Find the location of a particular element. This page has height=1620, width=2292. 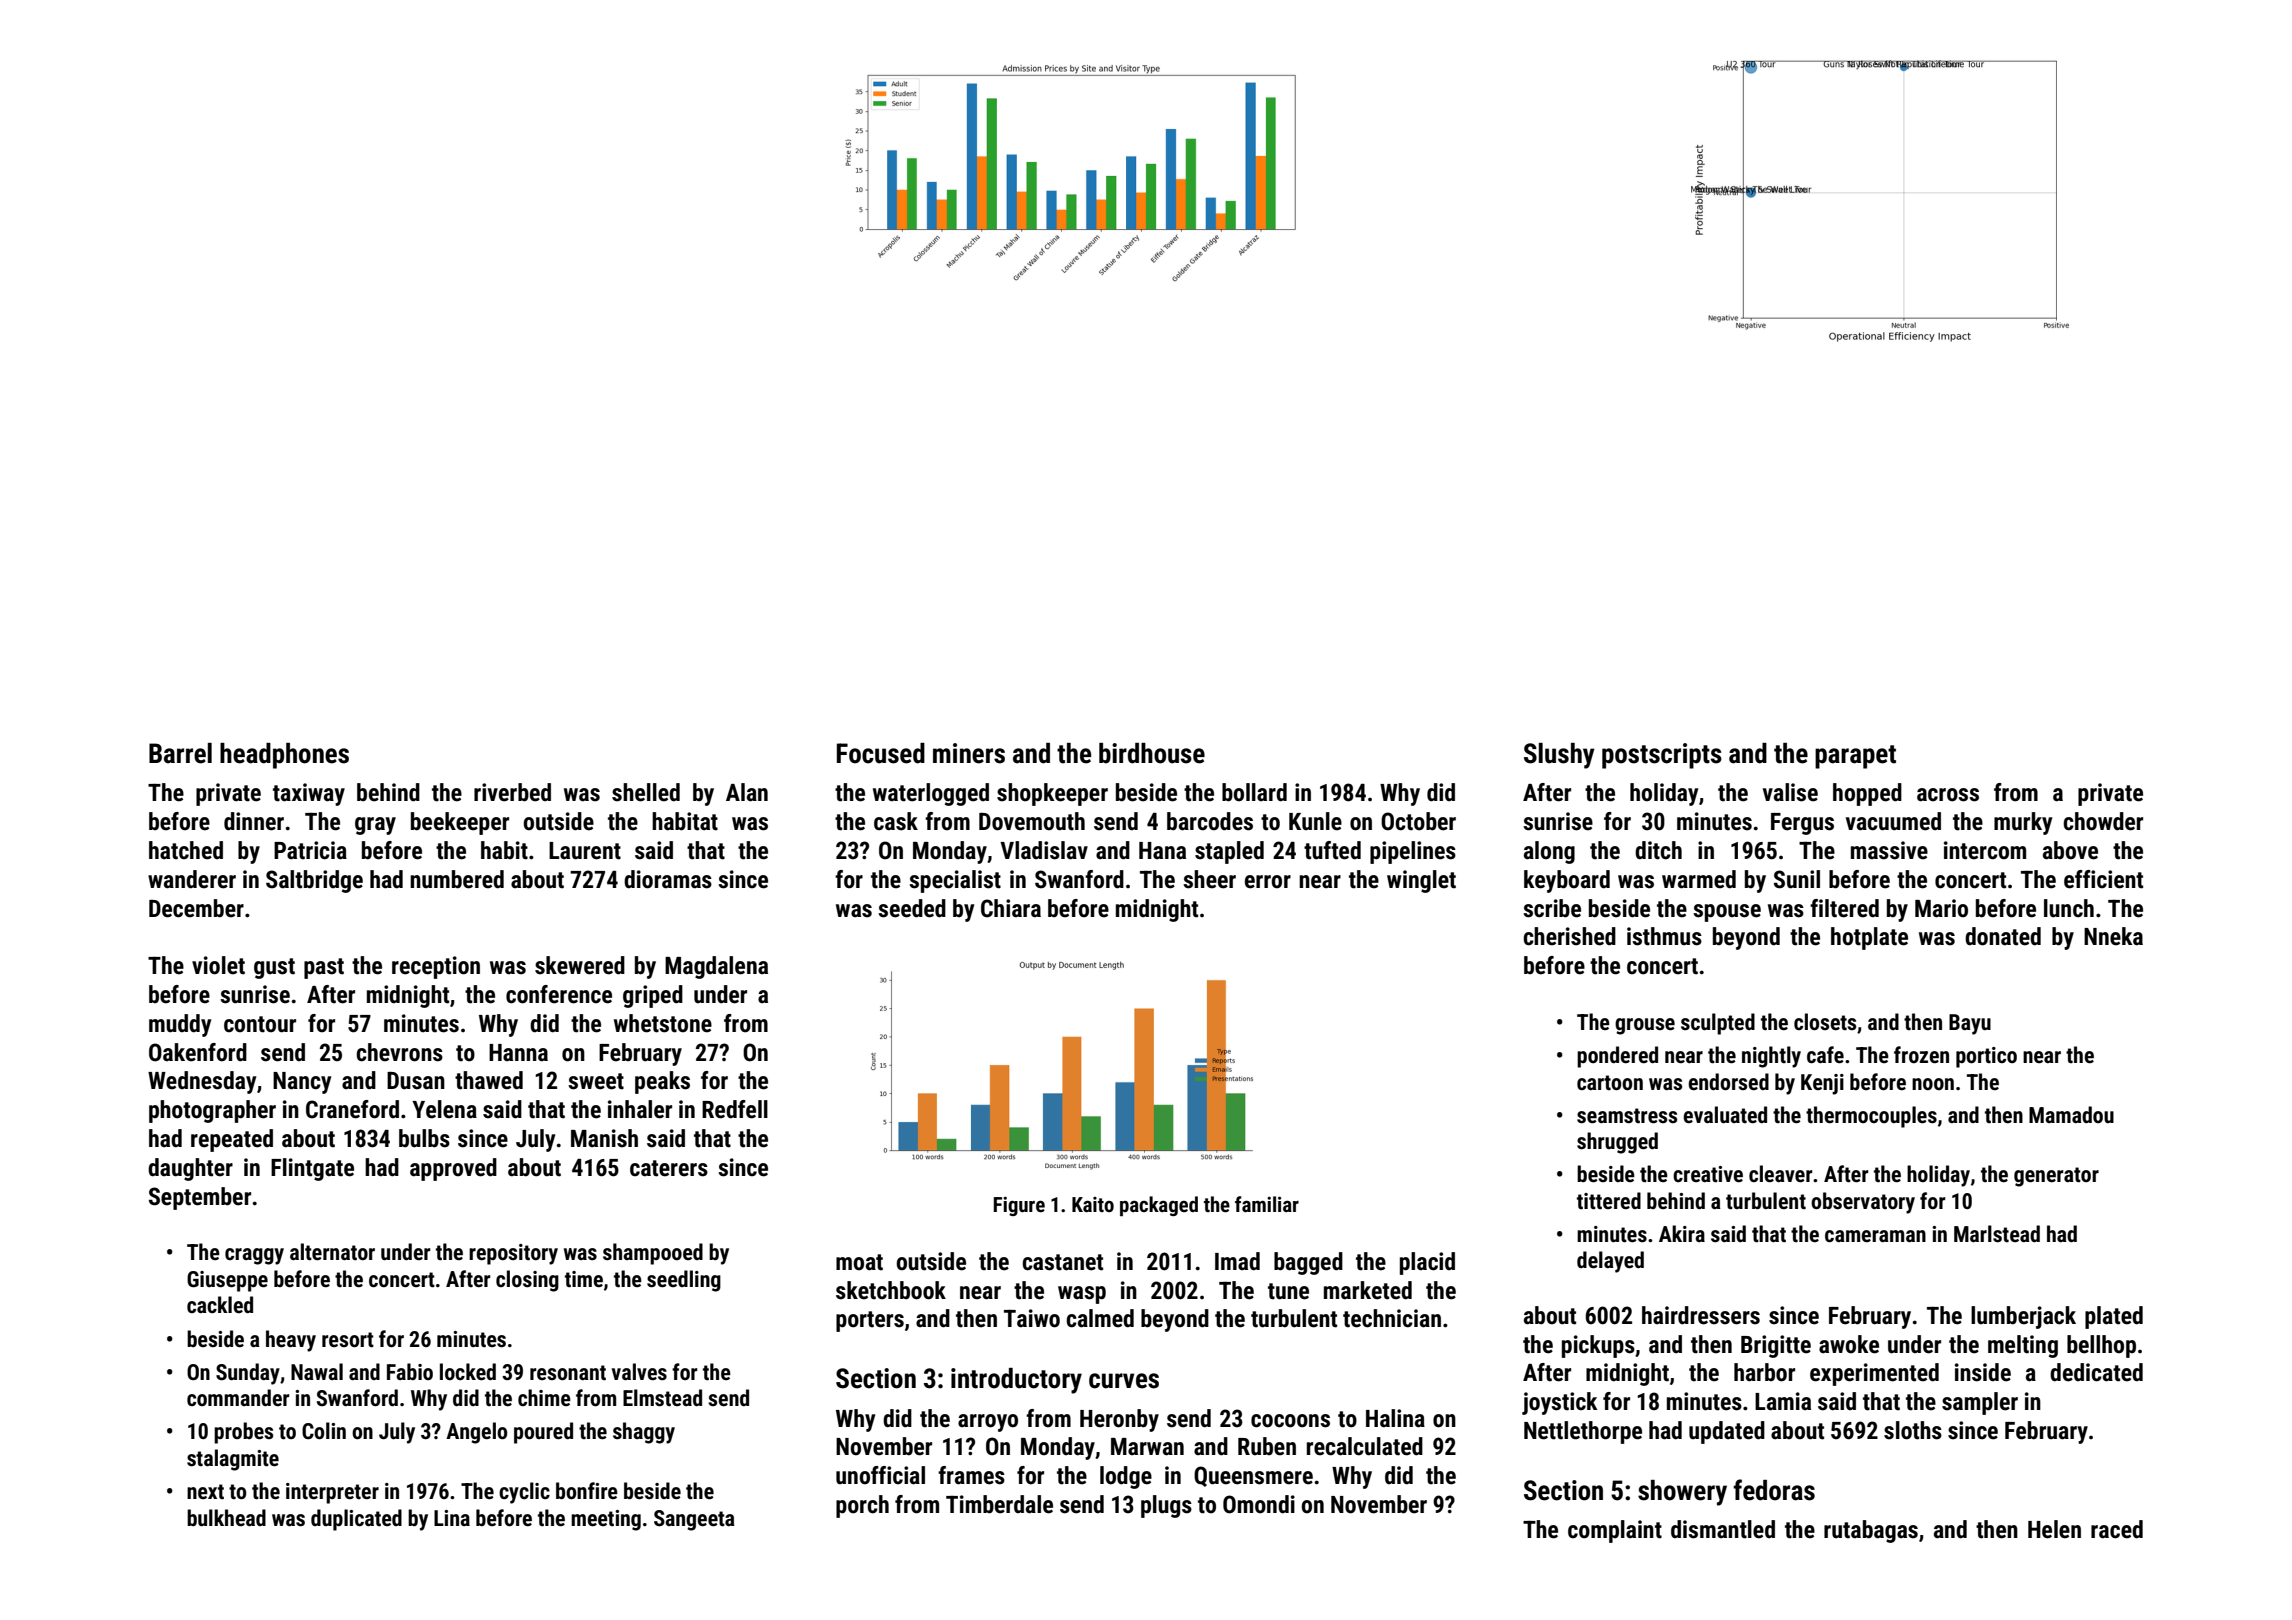

hotplate is located at coordinates (1869, 938).
